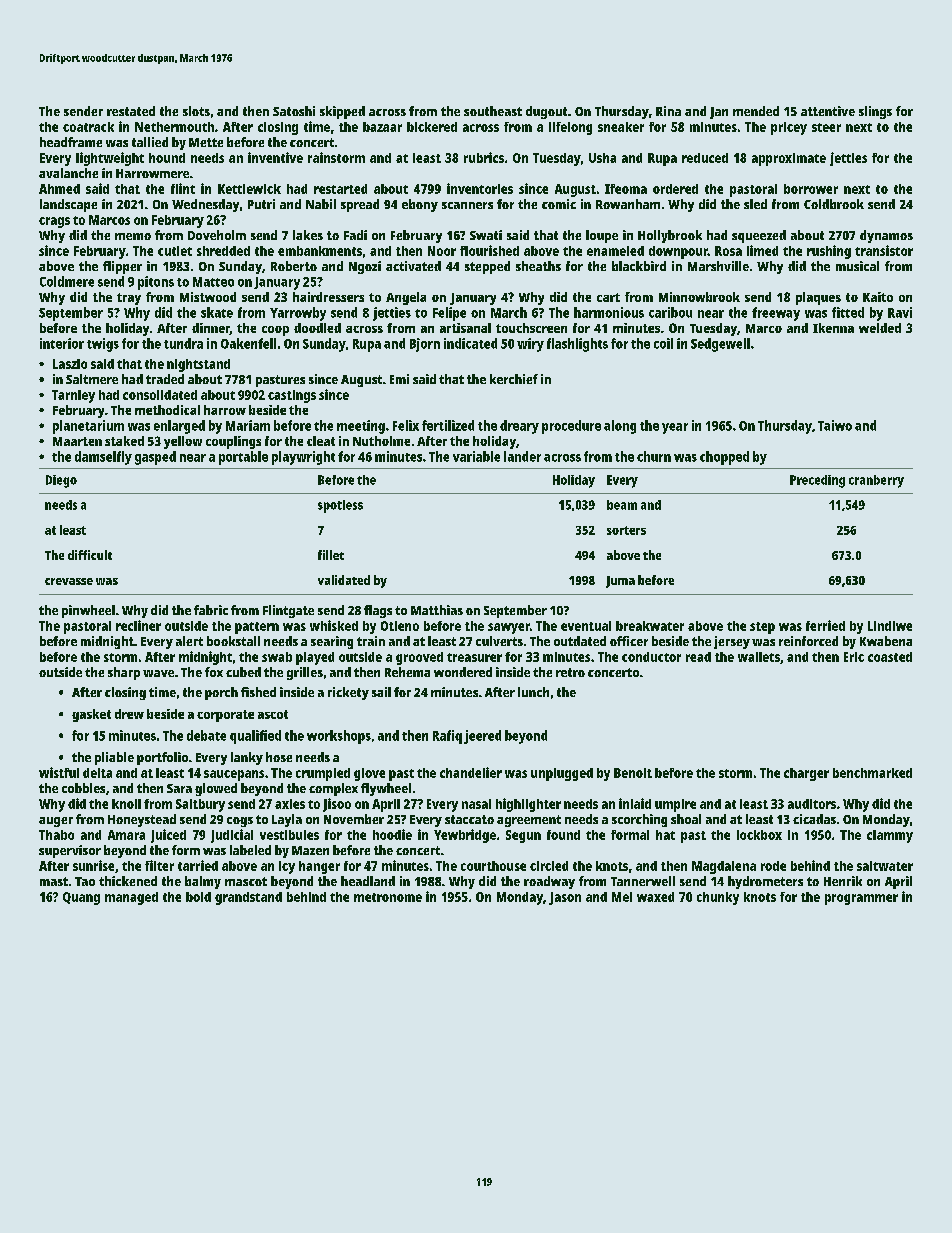  I want to click on Angela, so click(406, 298).
